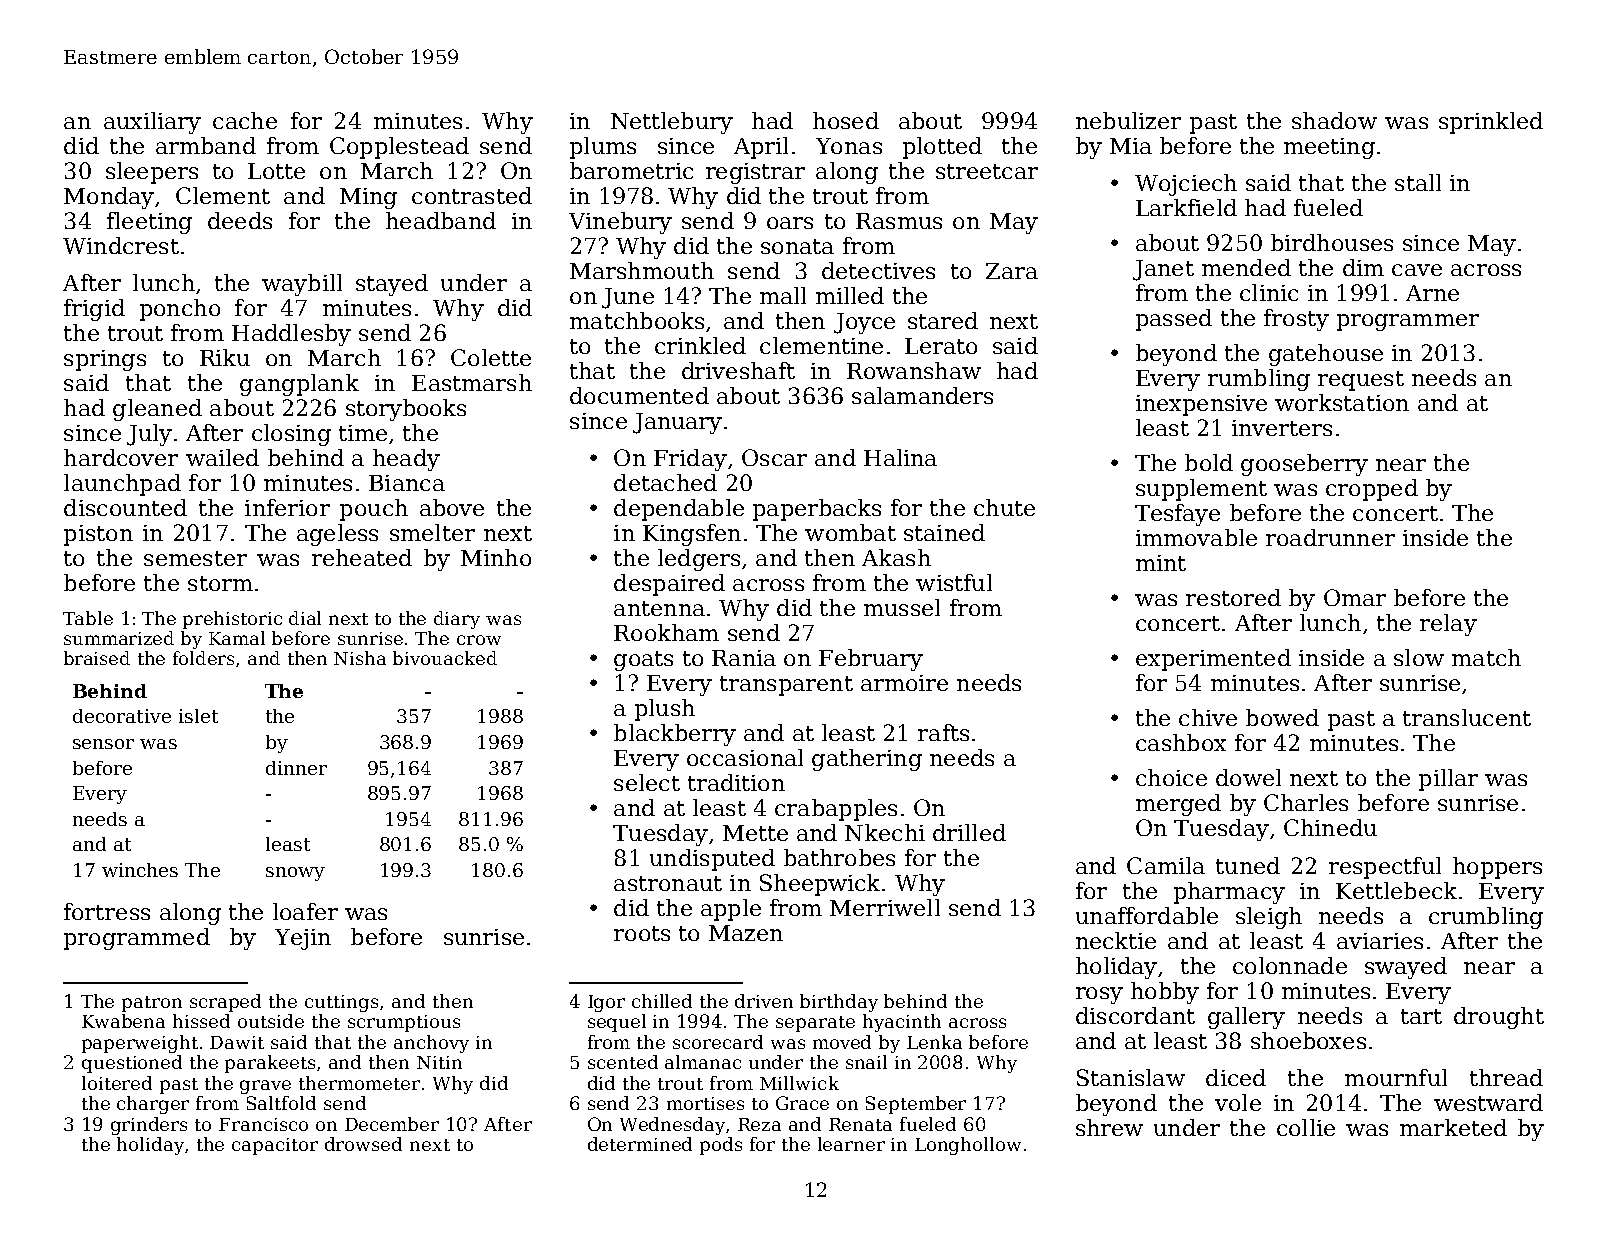 The height and width of the document is (1242, 1607). Describe the element at coordinates (1334, 120) in the document. I see `shadow` at that location.
